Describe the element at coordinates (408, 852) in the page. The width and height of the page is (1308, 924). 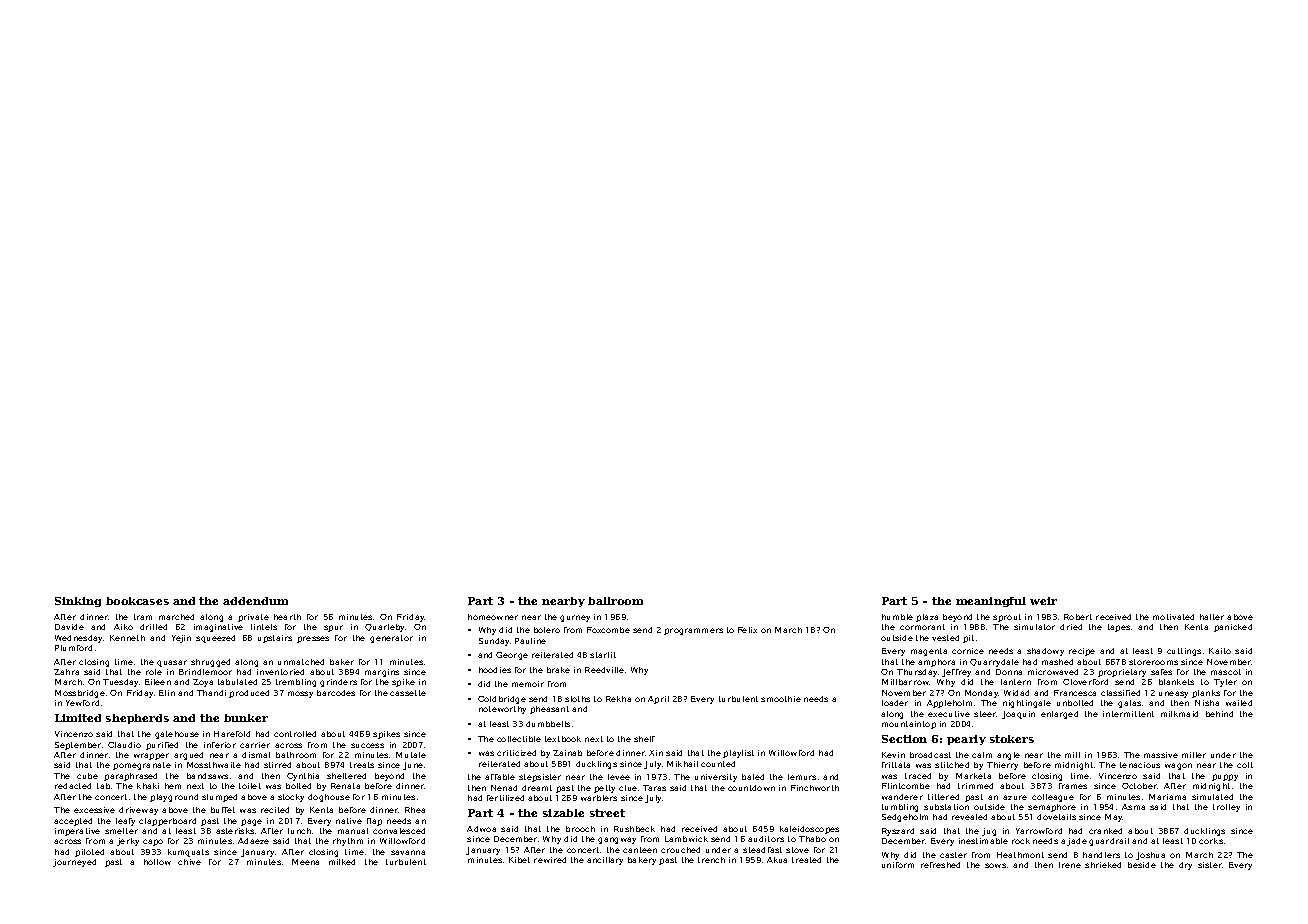
I see `savanna` at that location.
